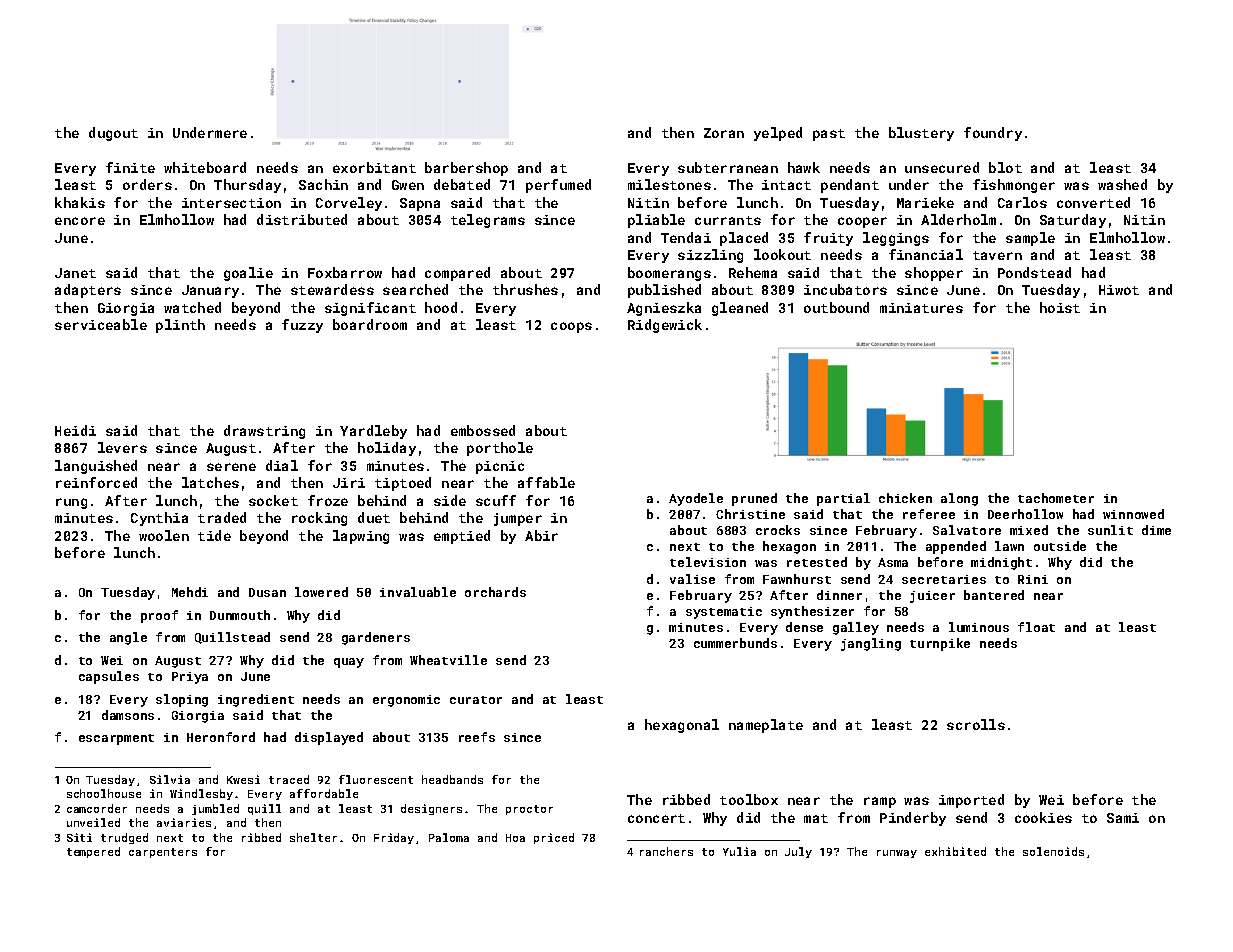 Image resolution: width=1233 pixels, height=952 pixels. Describe the element at coordinates (850, 186) in the screenshot. I see `pendant` at that location.
